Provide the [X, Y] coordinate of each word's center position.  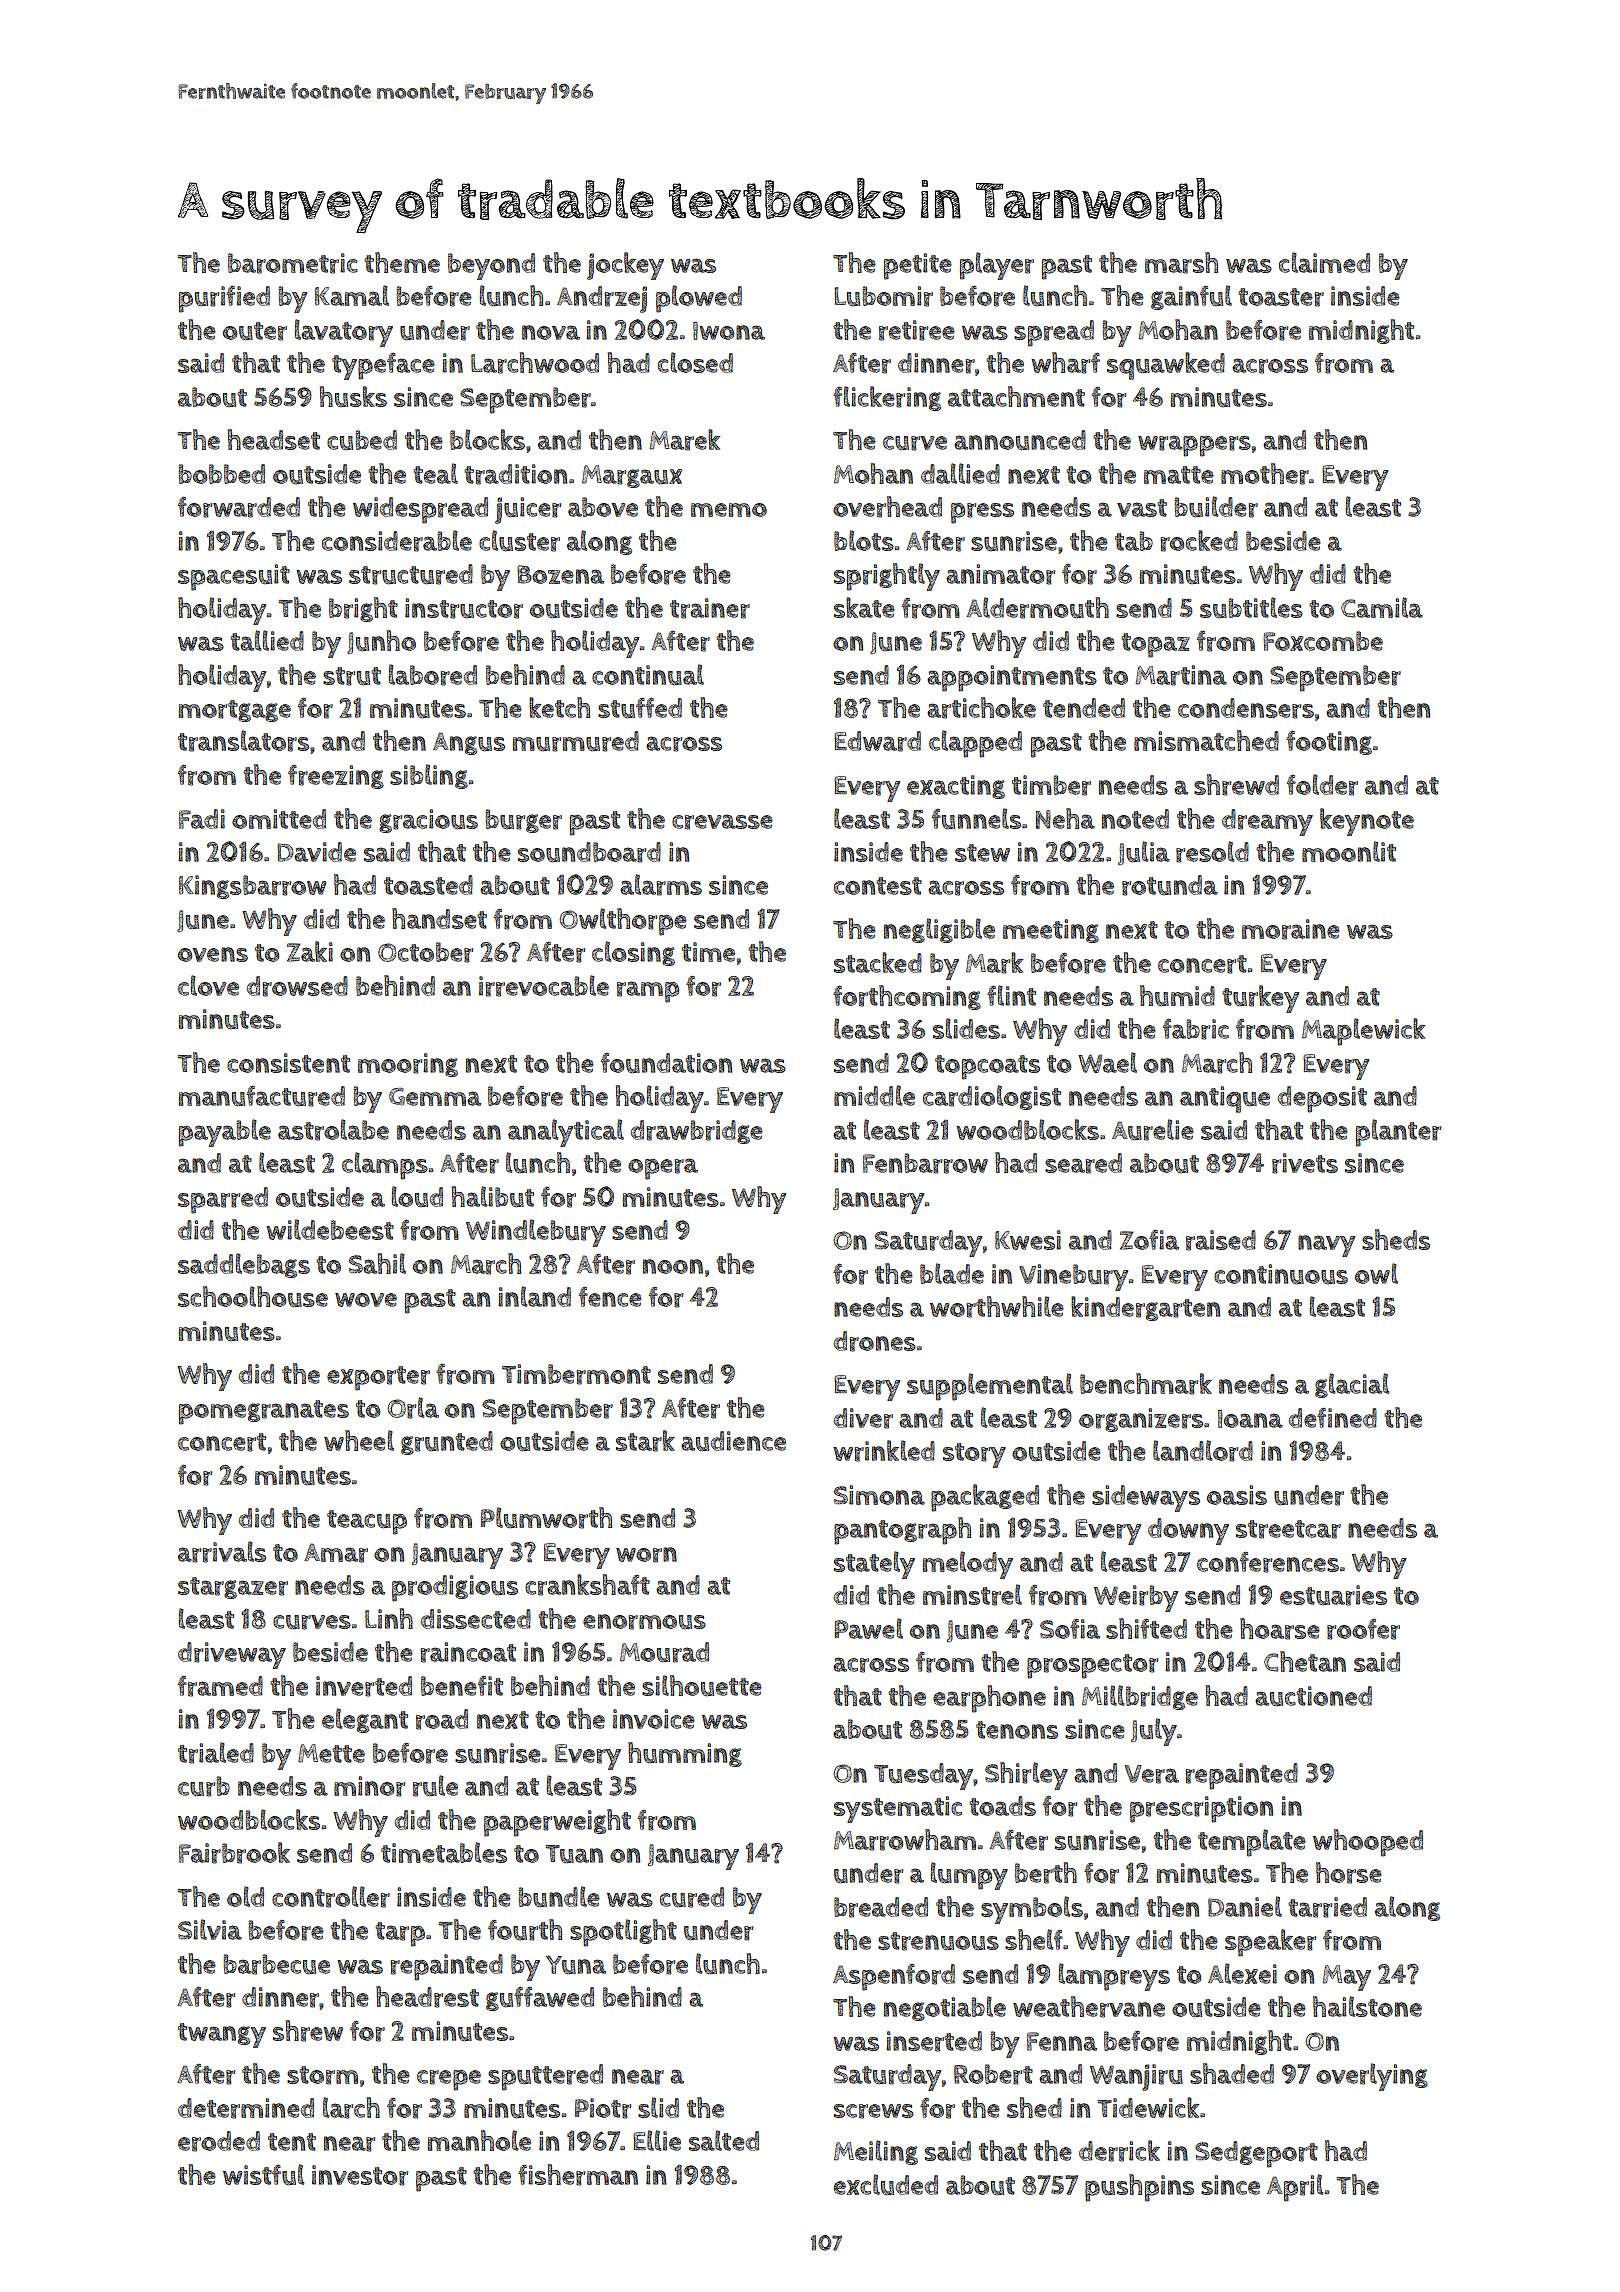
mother [1265, 474]
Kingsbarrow [252, 887]
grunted [447, 1443]
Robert [993, 2074]
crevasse [722, 822]
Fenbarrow [925, 1163]
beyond [491, 266]
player [997, 266]
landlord [1203, 1451]
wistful [263, 2174]
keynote [1367, 822]
